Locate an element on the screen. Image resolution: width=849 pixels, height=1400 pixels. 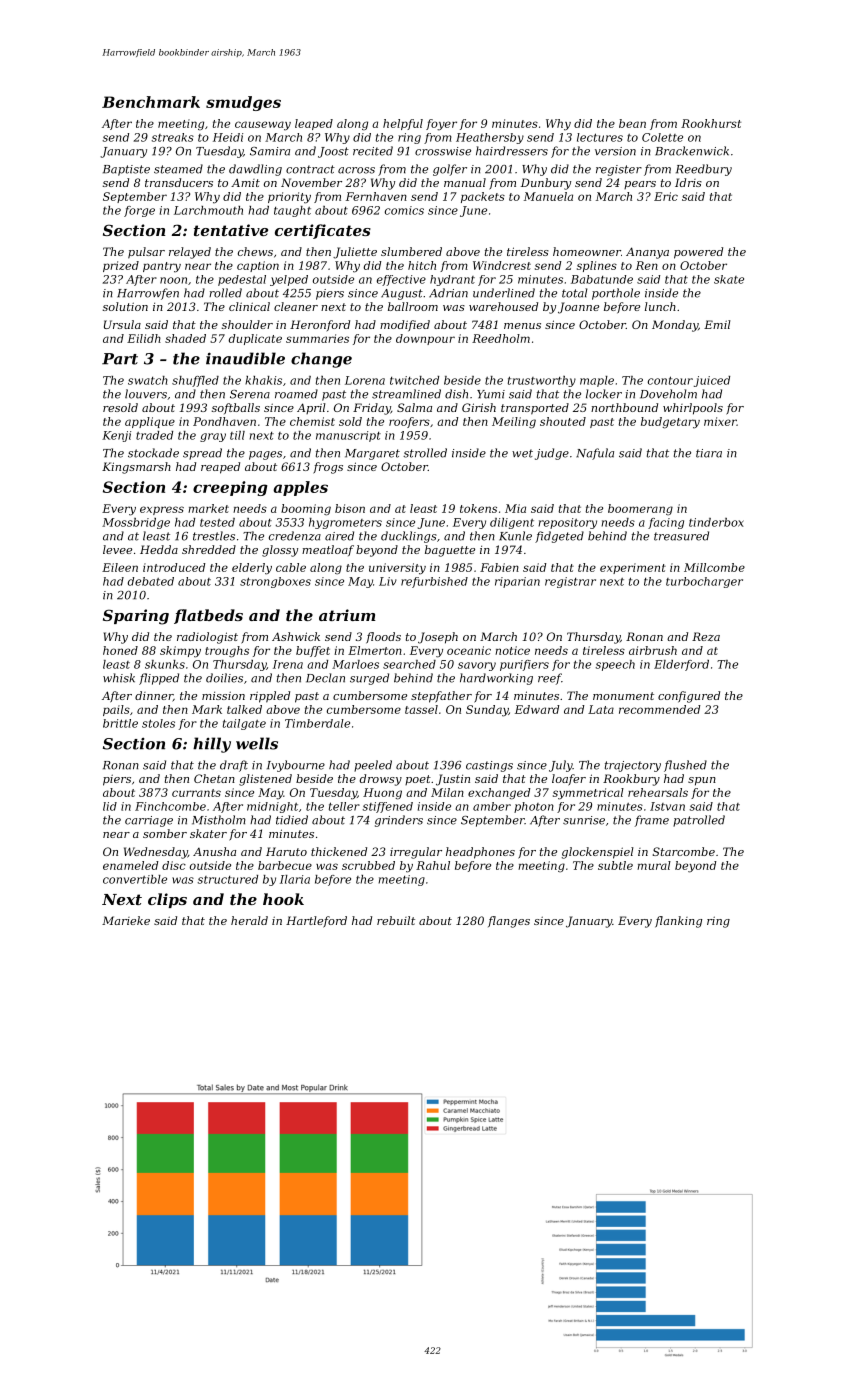
smudges is located at coordinates (243, 103).
